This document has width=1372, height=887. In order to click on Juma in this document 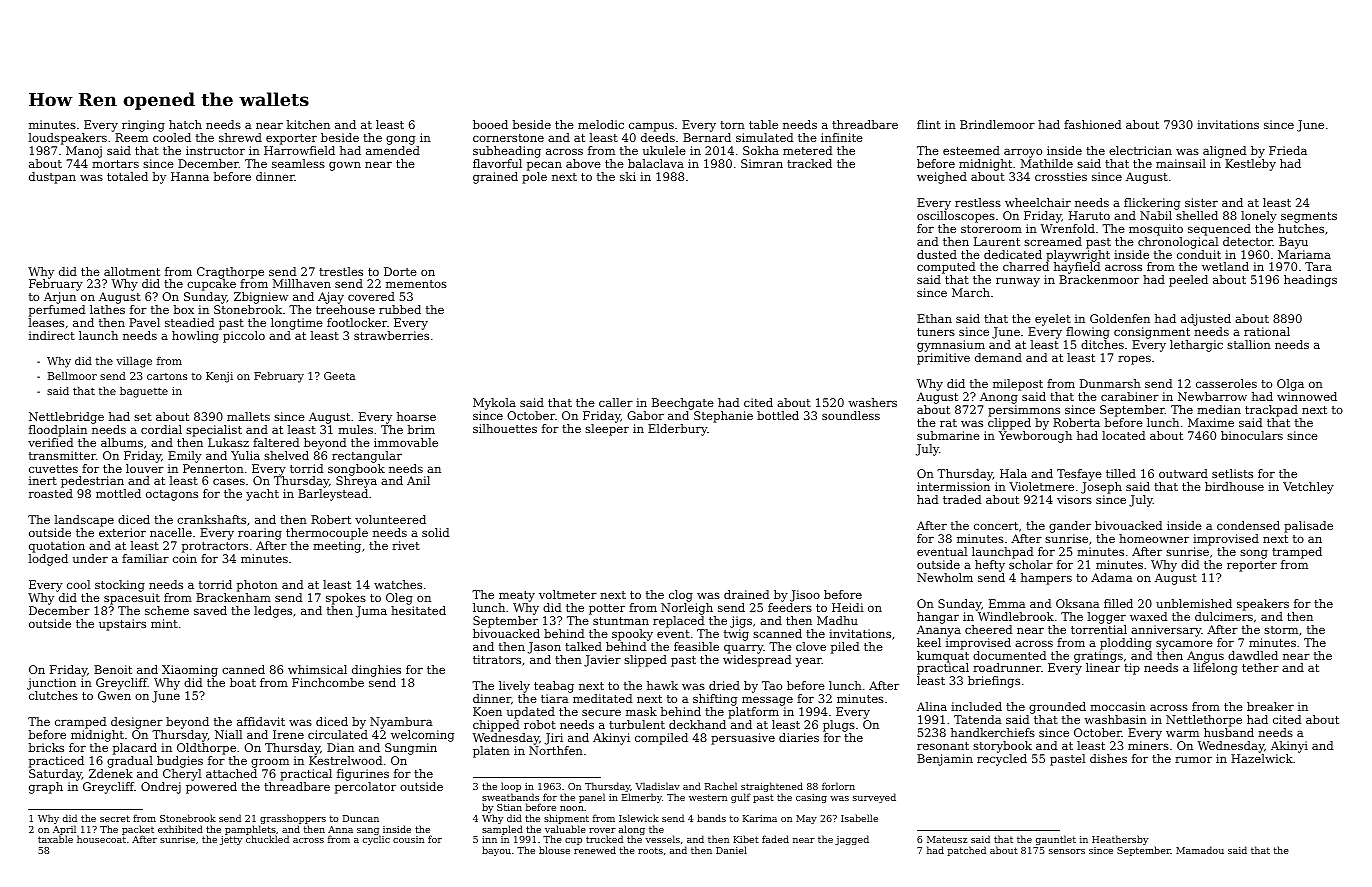, I will do `click(371, 612)`.
